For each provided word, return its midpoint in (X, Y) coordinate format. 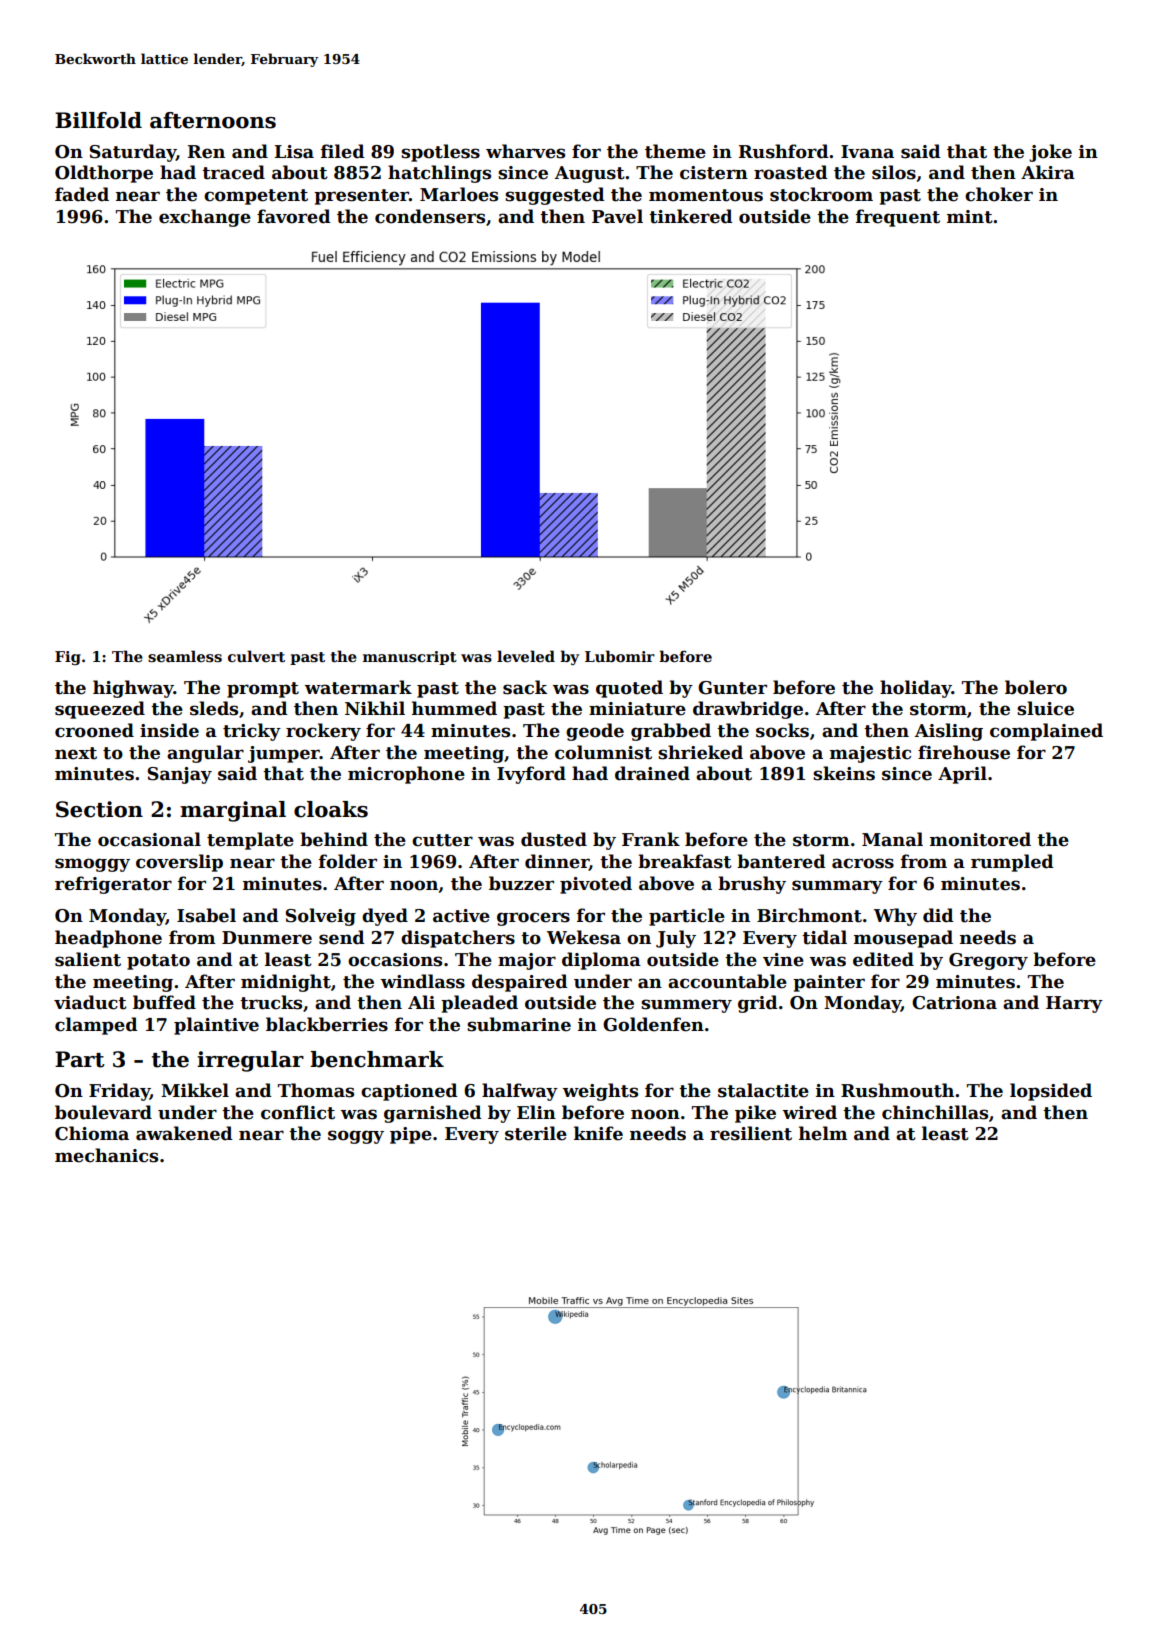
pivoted (596, 885)
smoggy (92, 865)
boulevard (103, 1112)
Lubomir (620, 656)
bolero (1036, 687)
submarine (519, 1024)
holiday (916, 689)
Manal (892, 839)
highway (133, 689)
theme (675, 151)
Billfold (98, 120)
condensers (430, 216)
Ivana (867, 152)
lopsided (1051, 1092)
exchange (205, 218)
